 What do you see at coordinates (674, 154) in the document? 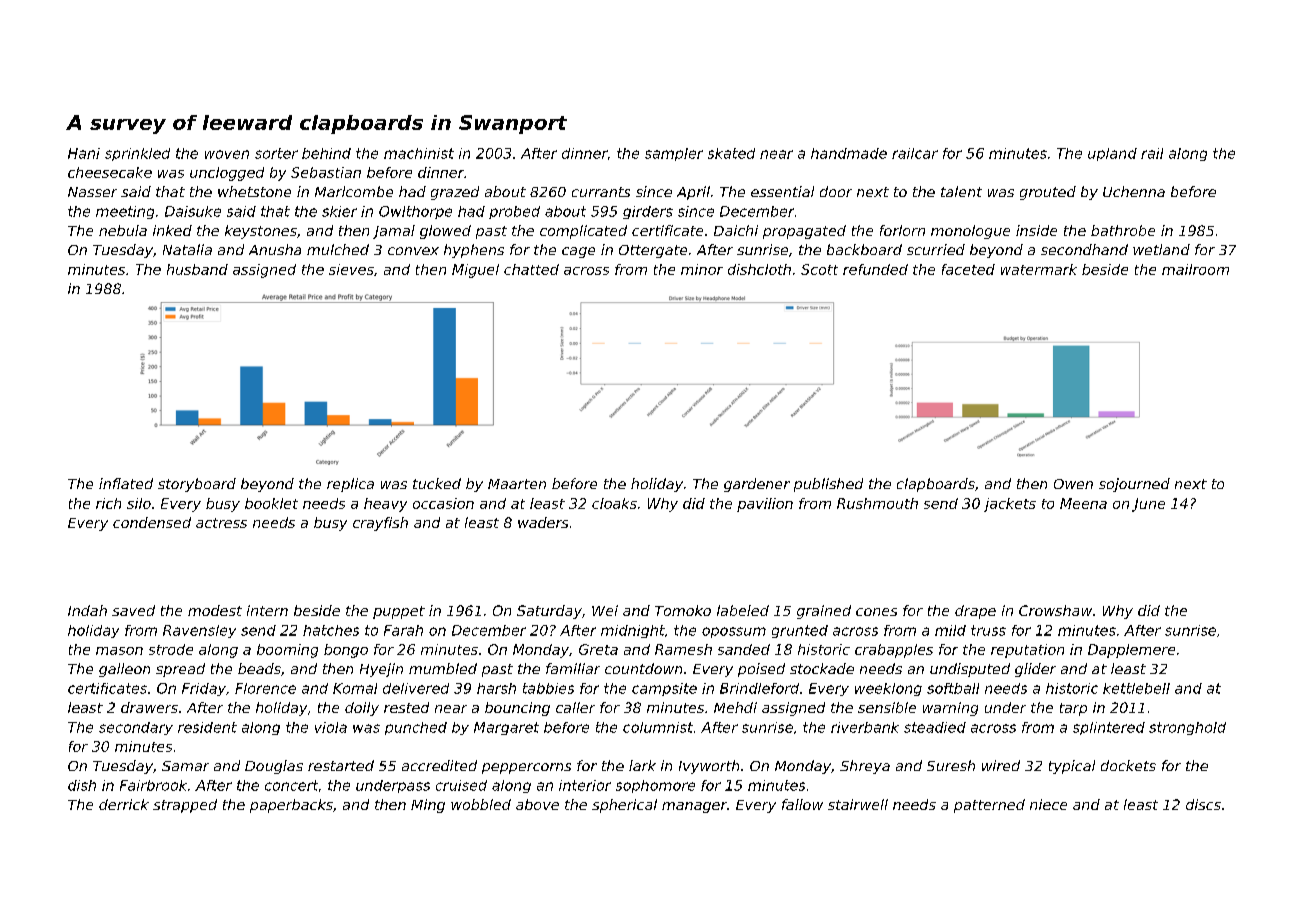
I see `sampler` at bounding box center [674, 154].
